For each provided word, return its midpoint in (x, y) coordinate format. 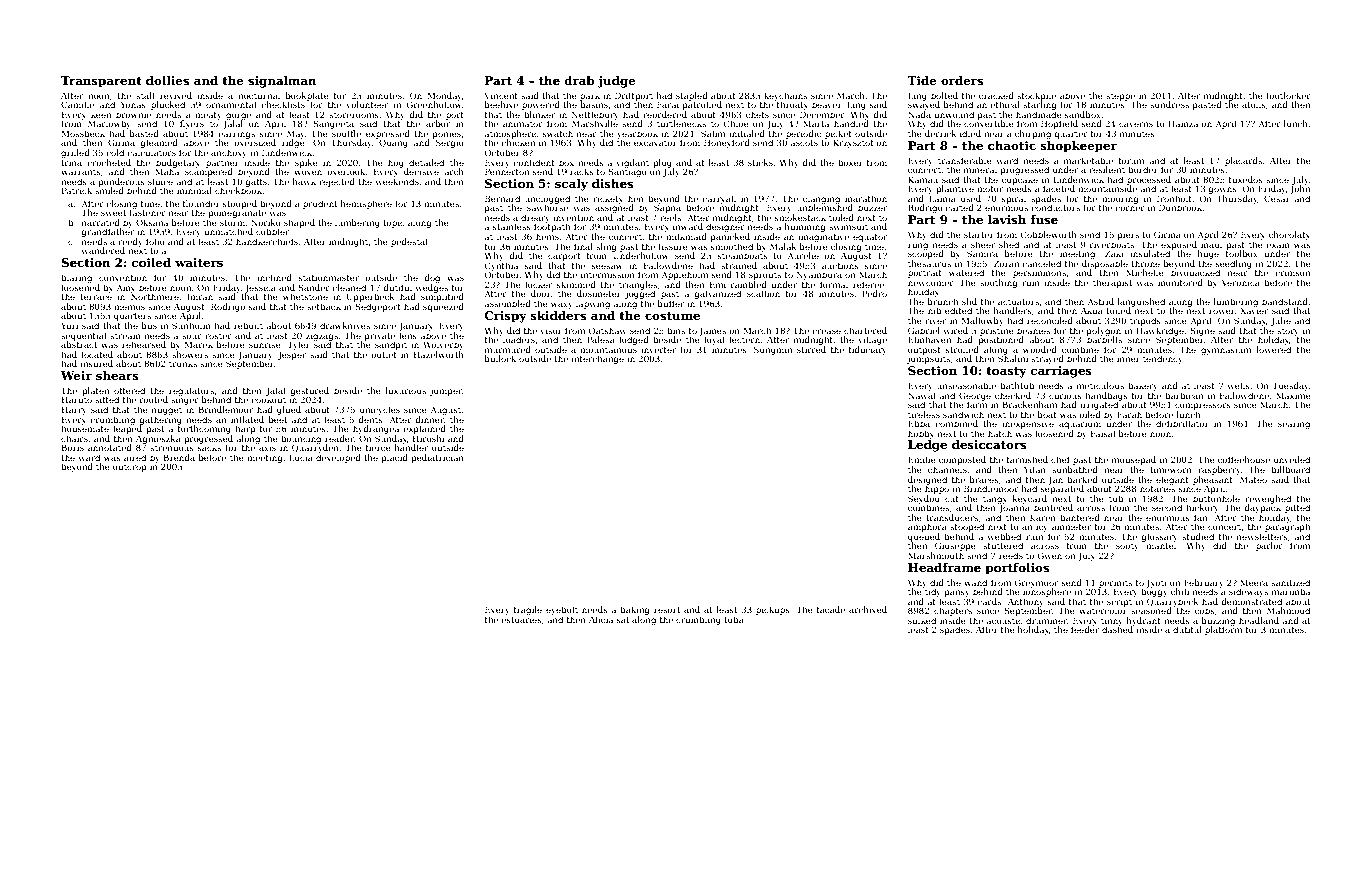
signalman (282, 82)
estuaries (521, 620)
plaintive (955, 189)
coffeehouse (1244, 459)
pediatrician (437, 458)
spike (306, 163)
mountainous (608, 350)
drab (579, 80)
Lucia (301, 457)
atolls (1254, 104)
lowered (1274, 349)
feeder (1085, 629)
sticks (760, 162)
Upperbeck (370, 297)
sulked (922, 620)
